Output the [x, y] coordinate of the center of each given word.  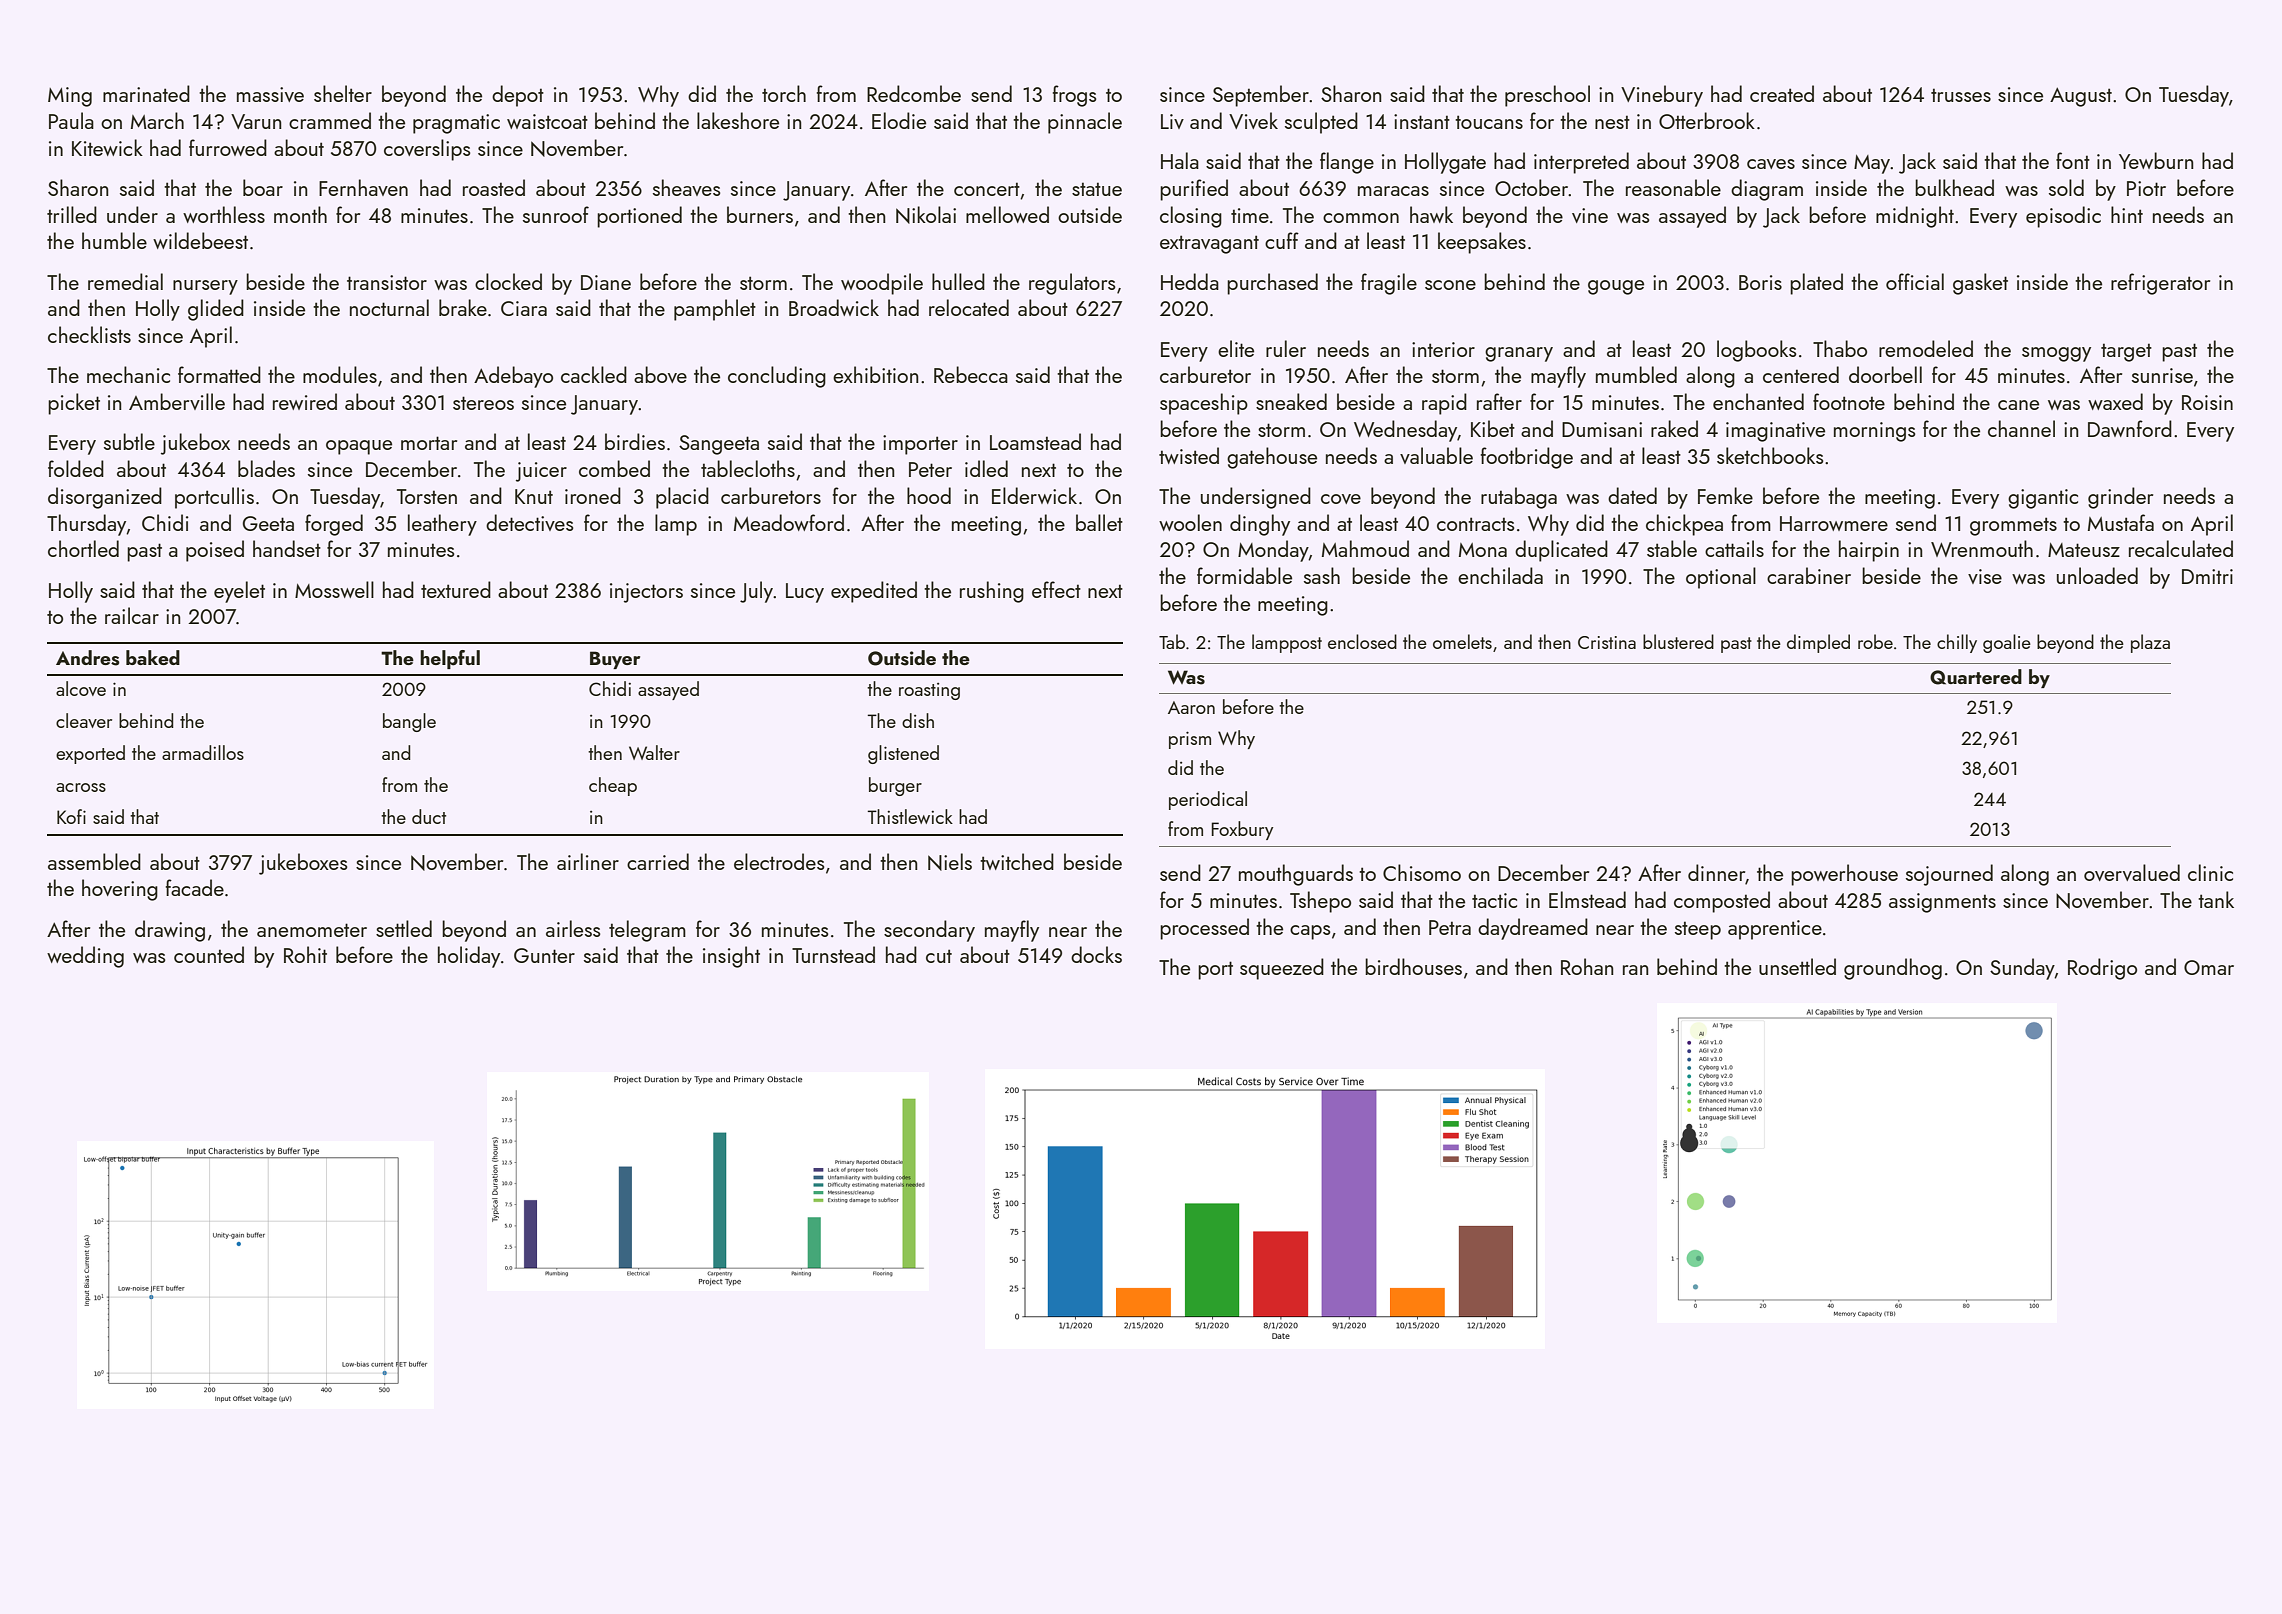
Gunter [544, 955]
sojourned [1949, 875]
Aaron [1191, 707]
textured [456, 589]
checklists [89, 334]
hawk [1431, 214]
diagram [1767, 190]
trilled [72, 214]
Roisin [2207, 402]
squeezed [1282, 969]
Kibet [1493, 428]
